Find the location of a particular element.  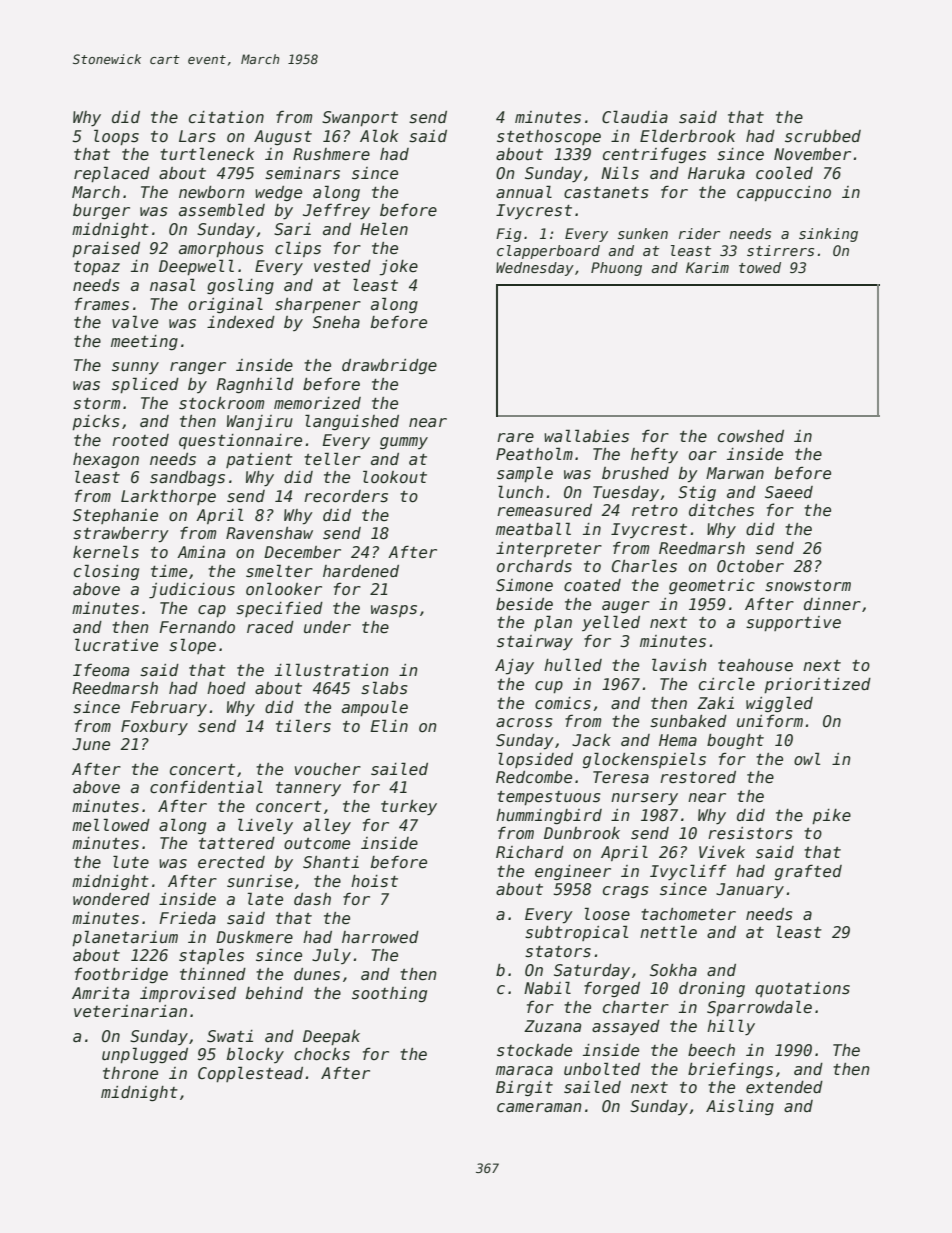

extended is located at coordinates (784, 1087).
